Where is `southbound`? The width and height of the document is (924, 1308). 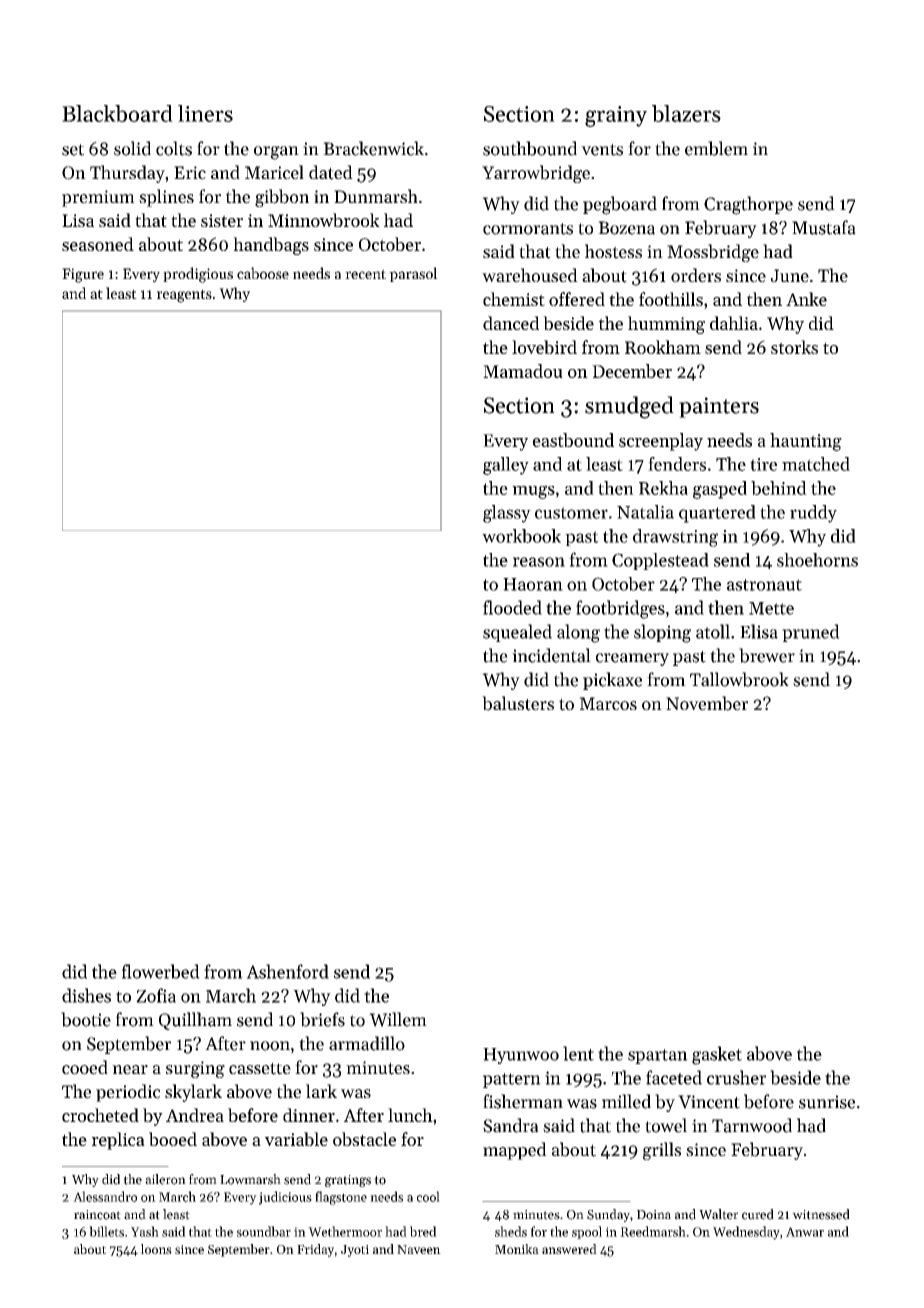
southbound is located at coordinates (530, 148).
